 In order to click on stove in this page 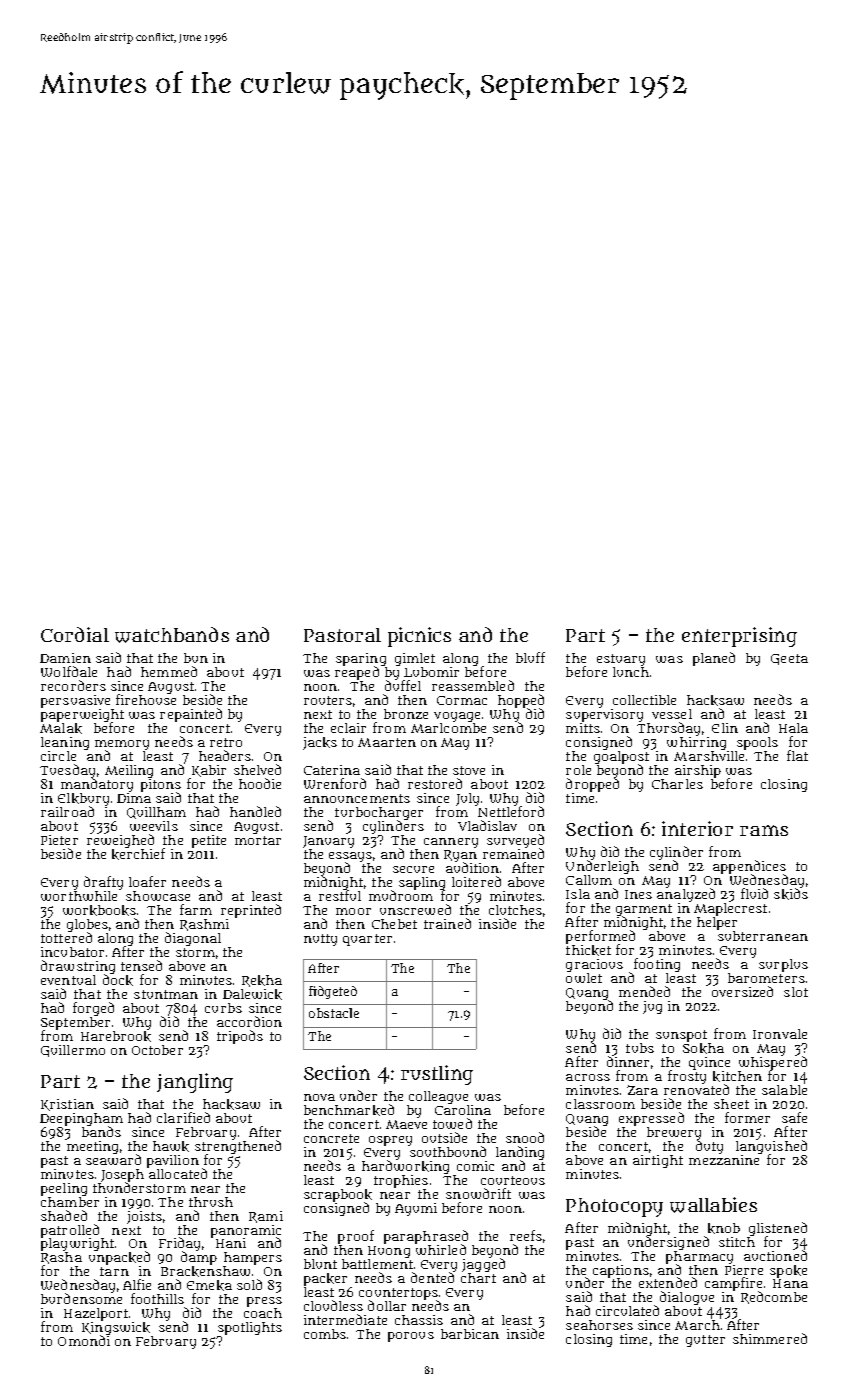, I will do `click(469, 770)`.
